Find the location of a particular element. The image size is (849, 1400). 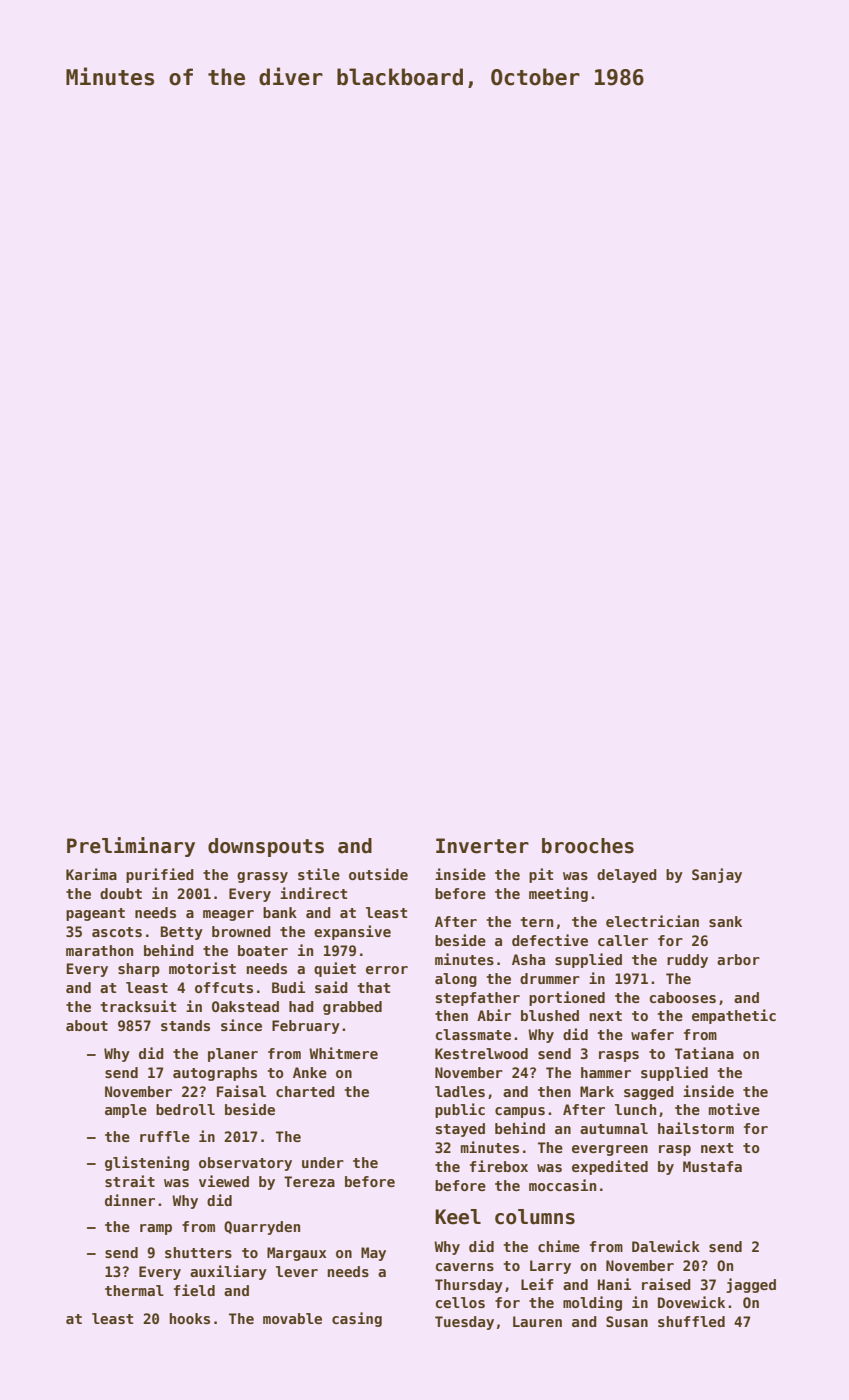

Preliminary is located at coordinates (131, 847).
